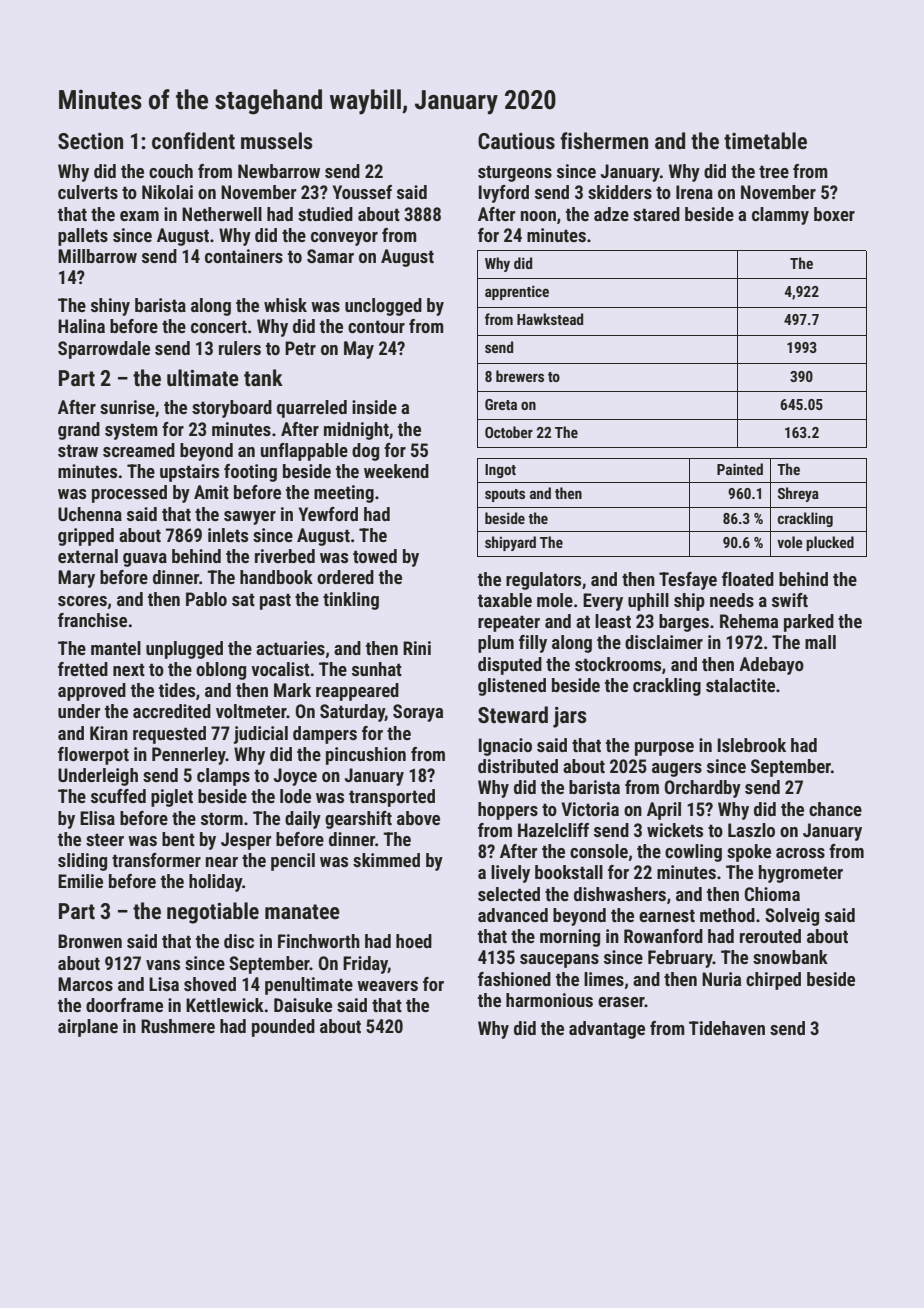 The width and height of the page is (924, 1308). I want to click on stalactite, so click(740, 685).
